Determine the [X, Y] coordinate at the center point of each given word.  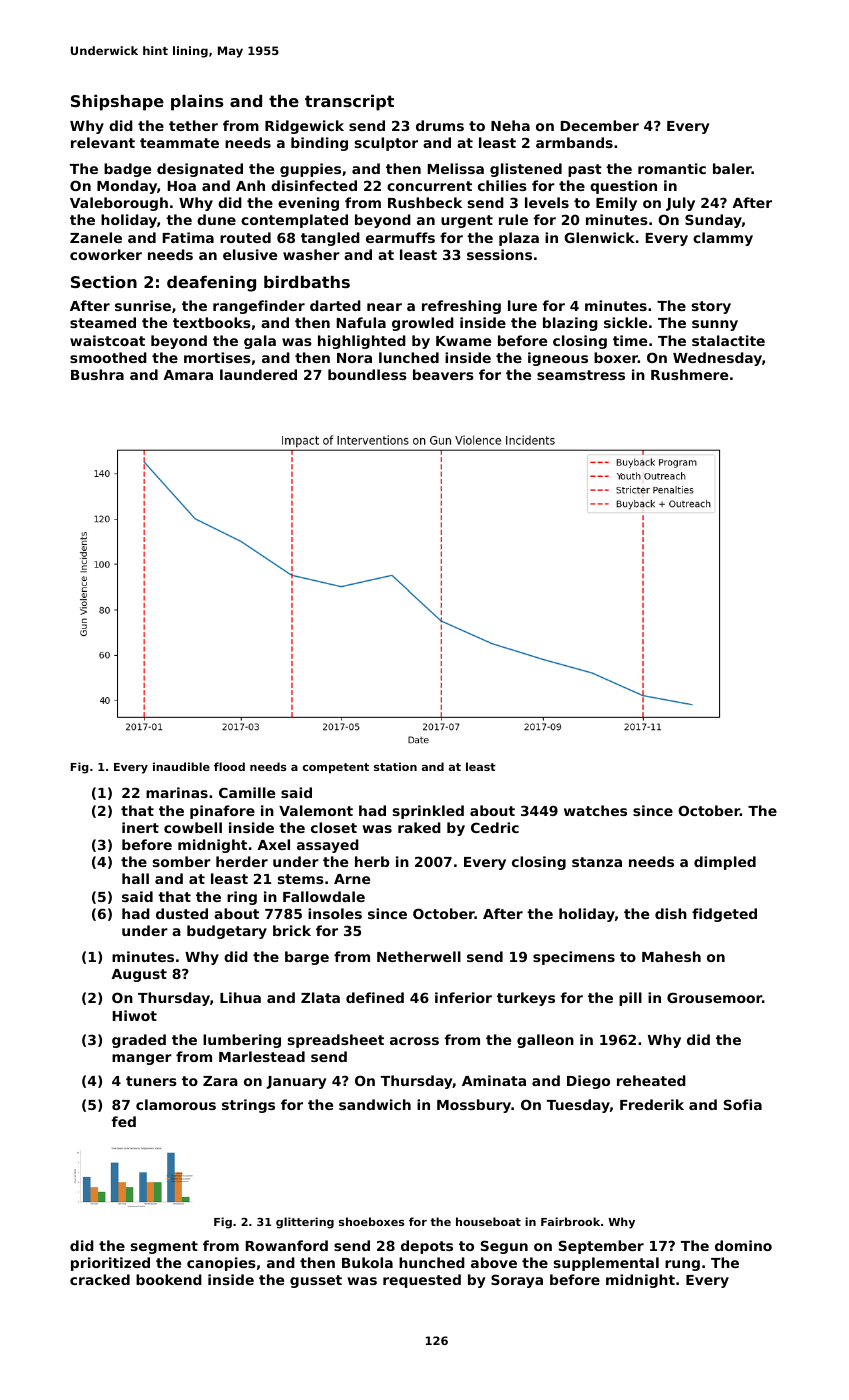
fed [124, 1121]
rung [682, 1265]
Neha [510, 125]
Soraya [517, 1281]
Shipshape [117, 103]
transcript [349, 103]
